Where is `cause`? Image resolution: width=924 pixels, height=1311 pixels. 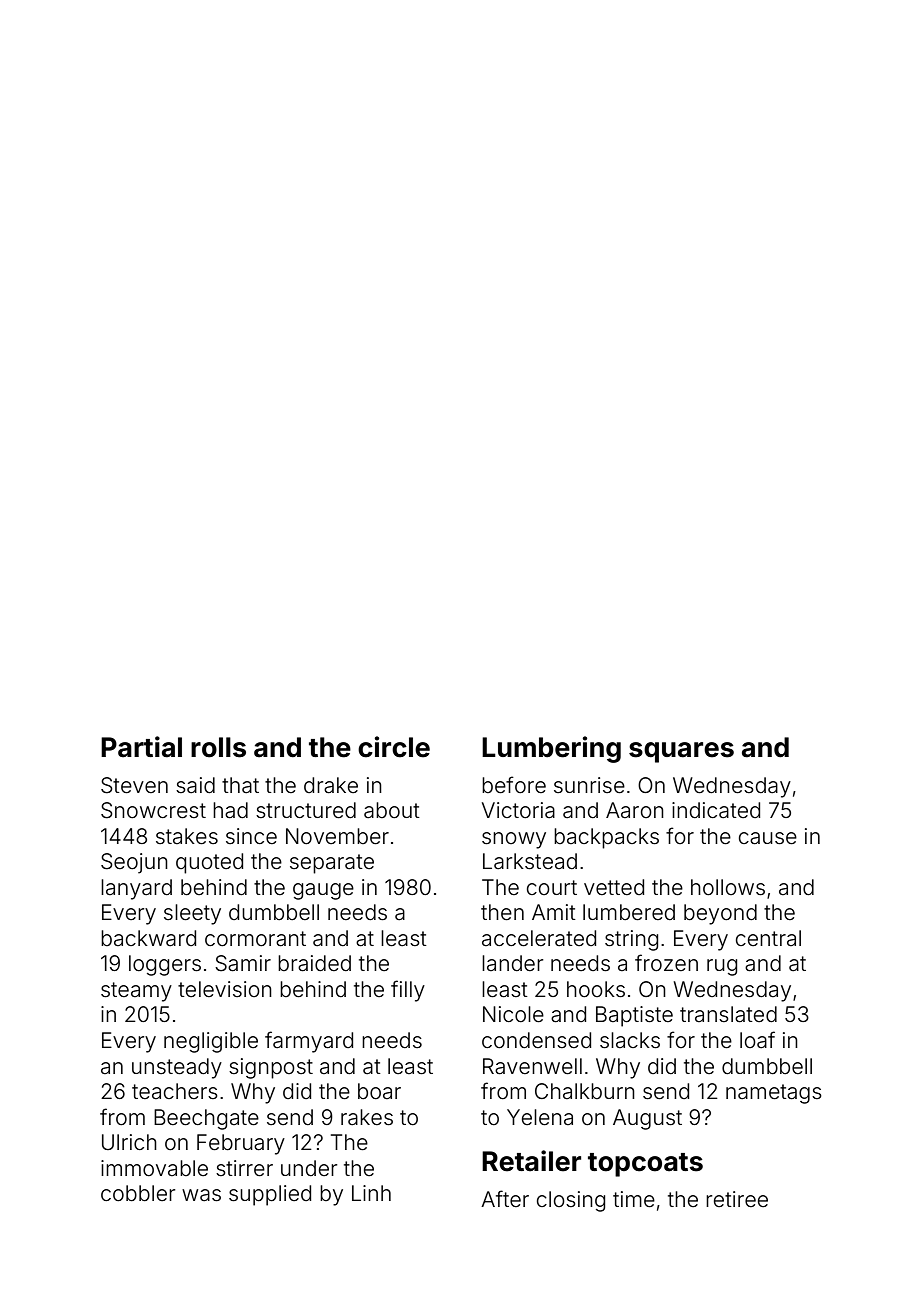
cause is located at coordinates (768, 838).
